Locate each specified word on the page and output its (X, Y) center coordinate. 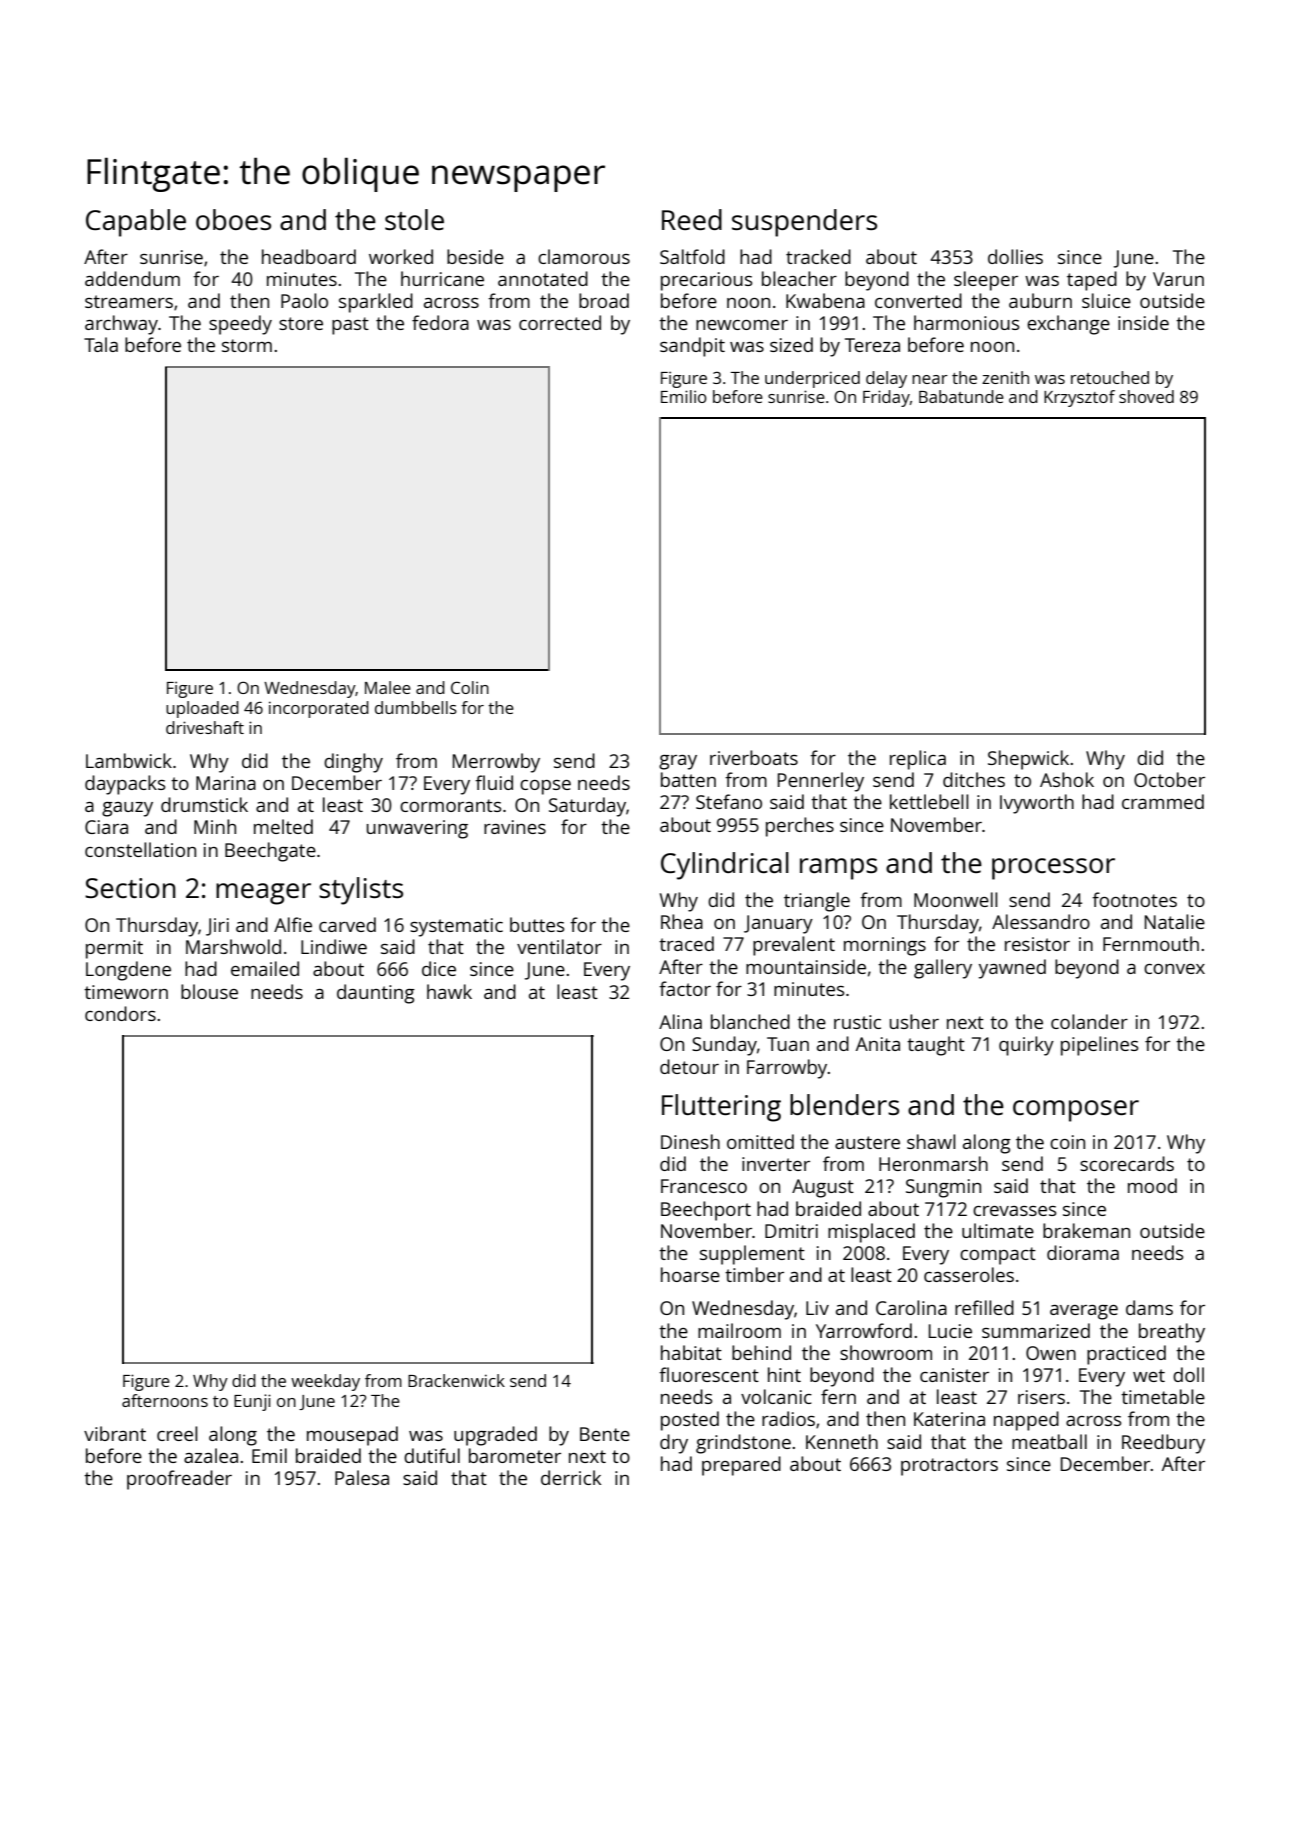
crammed (1163, 801)
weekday (325, 1382)
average (1084, 1312)
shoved (1146, 396)
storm (247, 345)
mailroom (739, 1330)
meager (263, 894)
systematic (456, 927)
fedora (440, 322)
